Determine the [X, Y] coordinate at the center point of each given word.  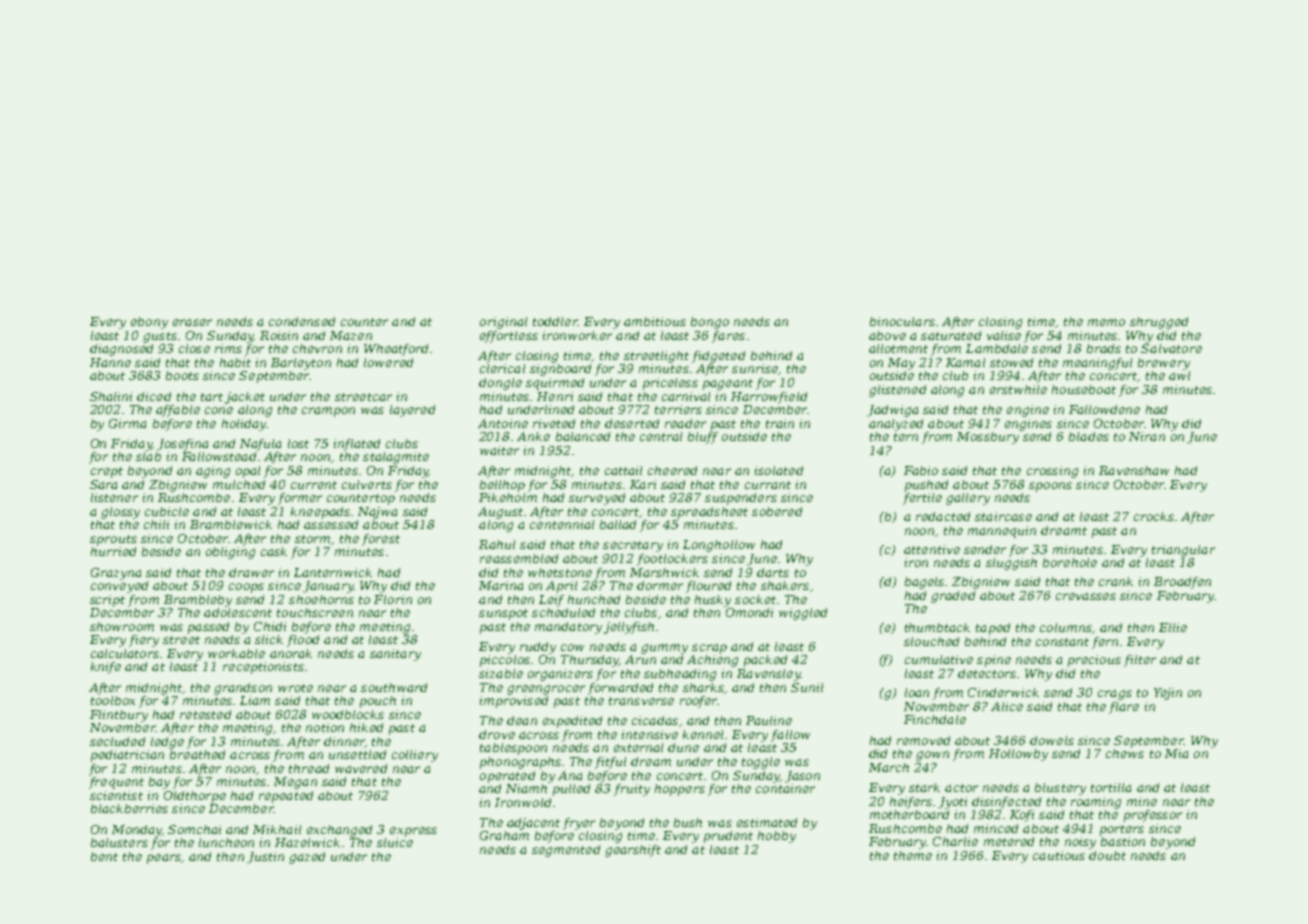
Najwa [377, 513]
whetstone [560, 572]
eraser [192, 322]
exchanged [339, 831]
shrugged [1159, 323]
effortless [509, 337]
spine [994, 661]
